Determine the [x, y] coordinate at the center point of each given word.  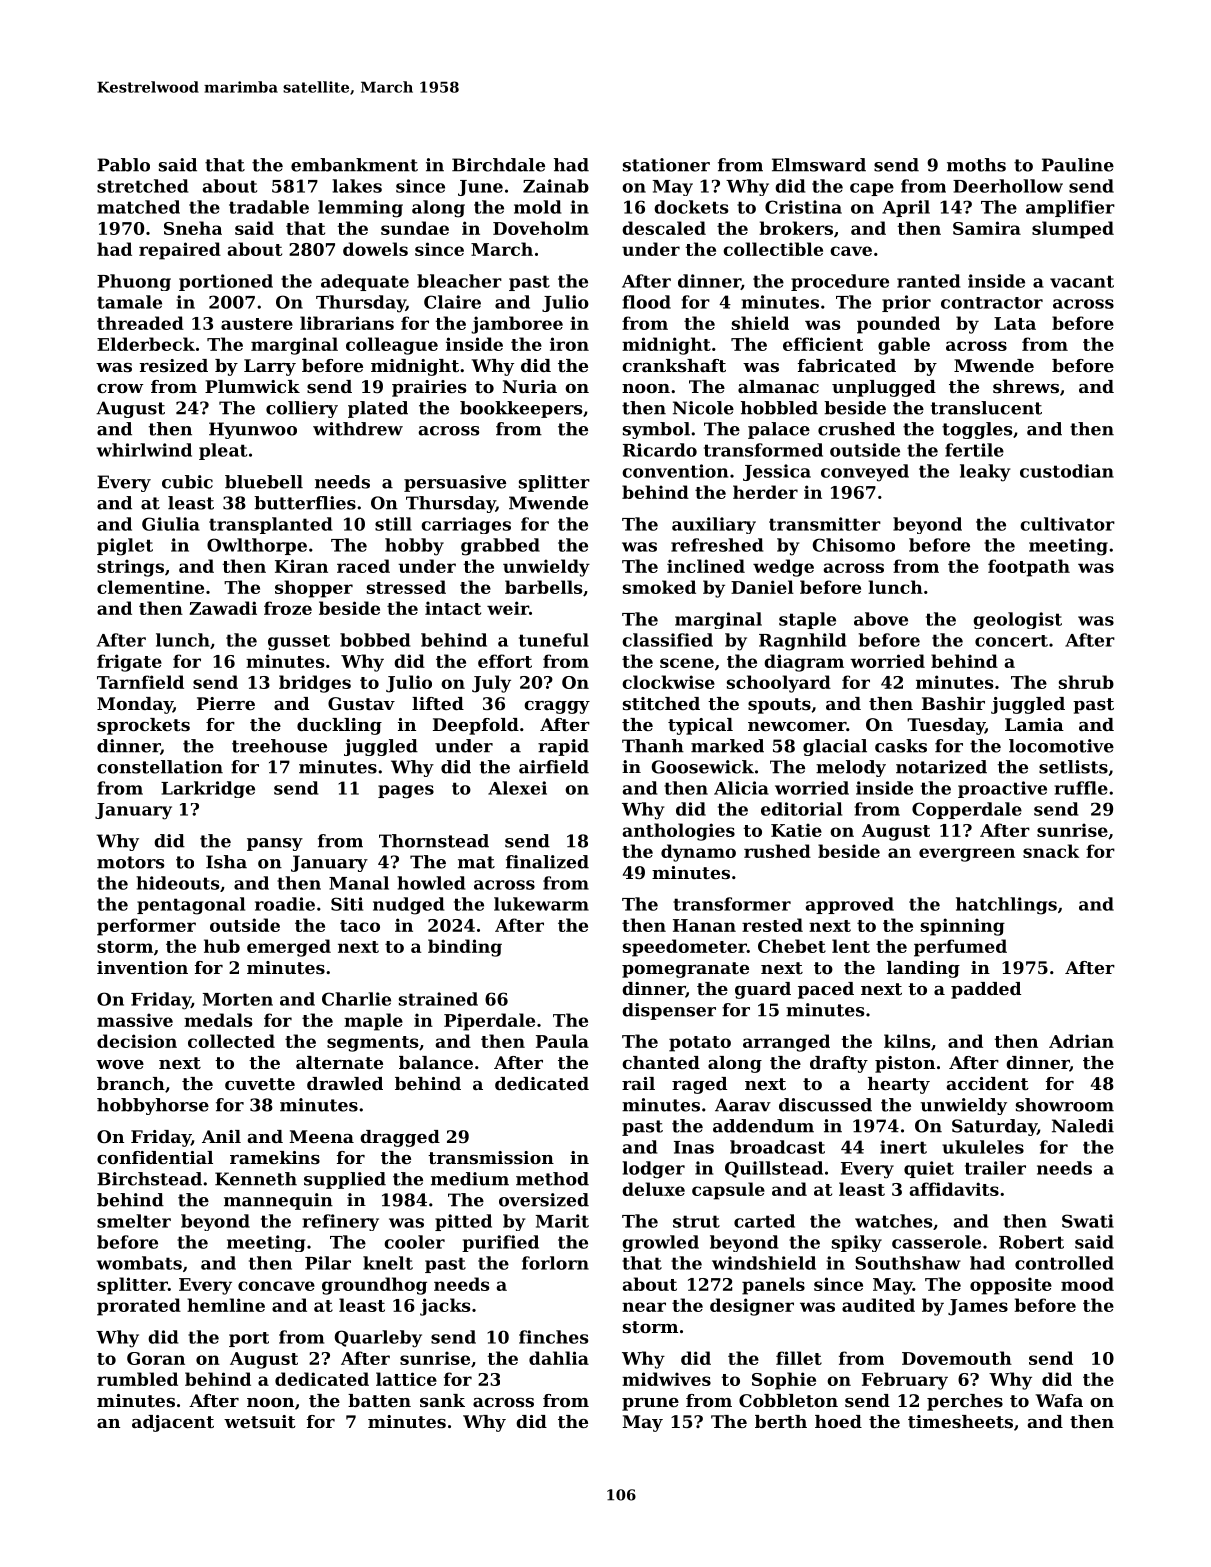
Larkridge [208, 789]
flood [647, 302]
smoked [659, 587]
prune [650, 1404]
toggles [977, 430]
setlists [1073, 767]
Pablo [123, 165]
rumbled [137, 1379]
